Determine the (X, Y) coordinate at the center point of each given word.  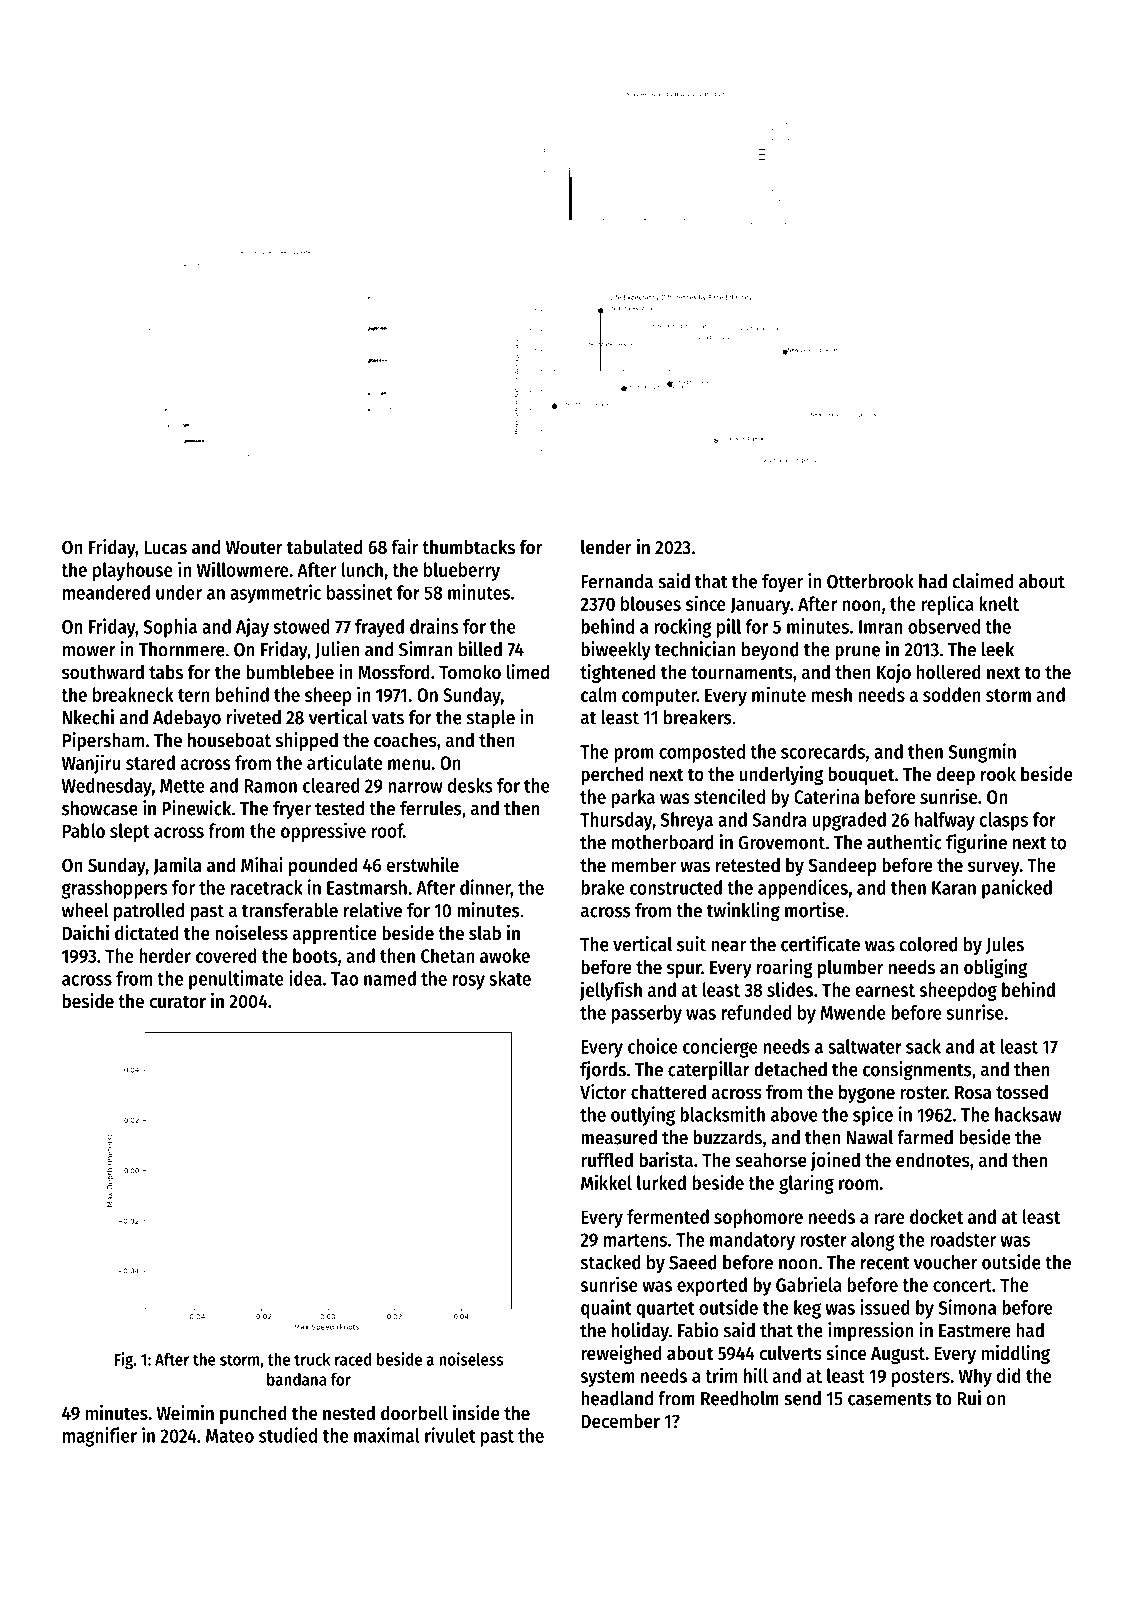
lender (606, 547)
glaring (806, 1184)
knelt (999, 603)
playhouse (133, 571)
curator (177, 1001)
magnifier (100, 1437)
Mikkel (606, 1182)
